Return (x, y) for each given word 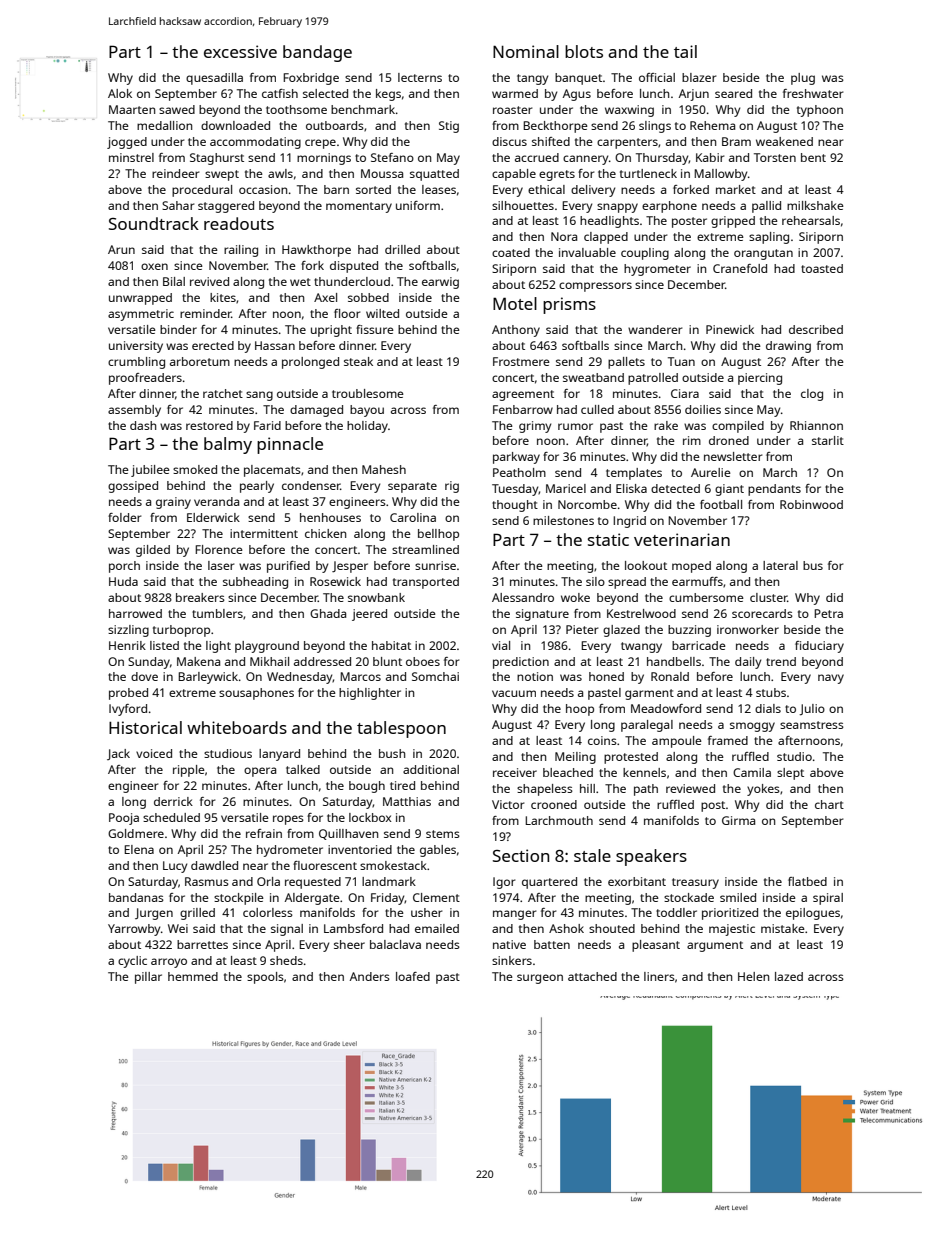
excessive (240, 51)
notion (535, 676)
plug (803, 79)
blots (584, 51)
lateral (780, 565)
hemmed (193, 976)
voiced (154, 753)
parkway (516, 458)
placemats (272, 471)
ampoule (677, 742)
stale (592, 855)
